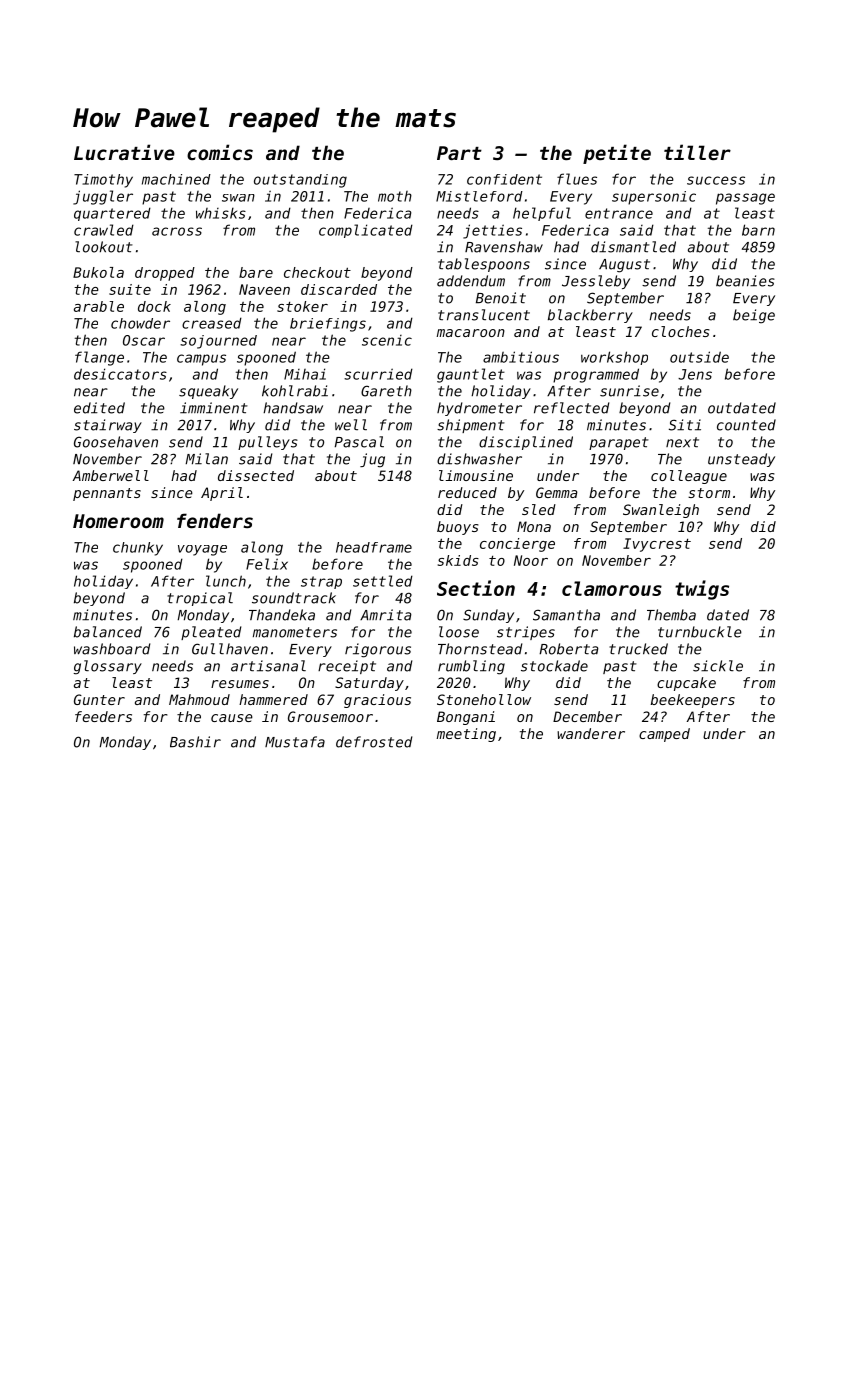 Image resolution: width=849 pixels, height=1400 pixels. I want to click on blackberry, so click(590, 316).
